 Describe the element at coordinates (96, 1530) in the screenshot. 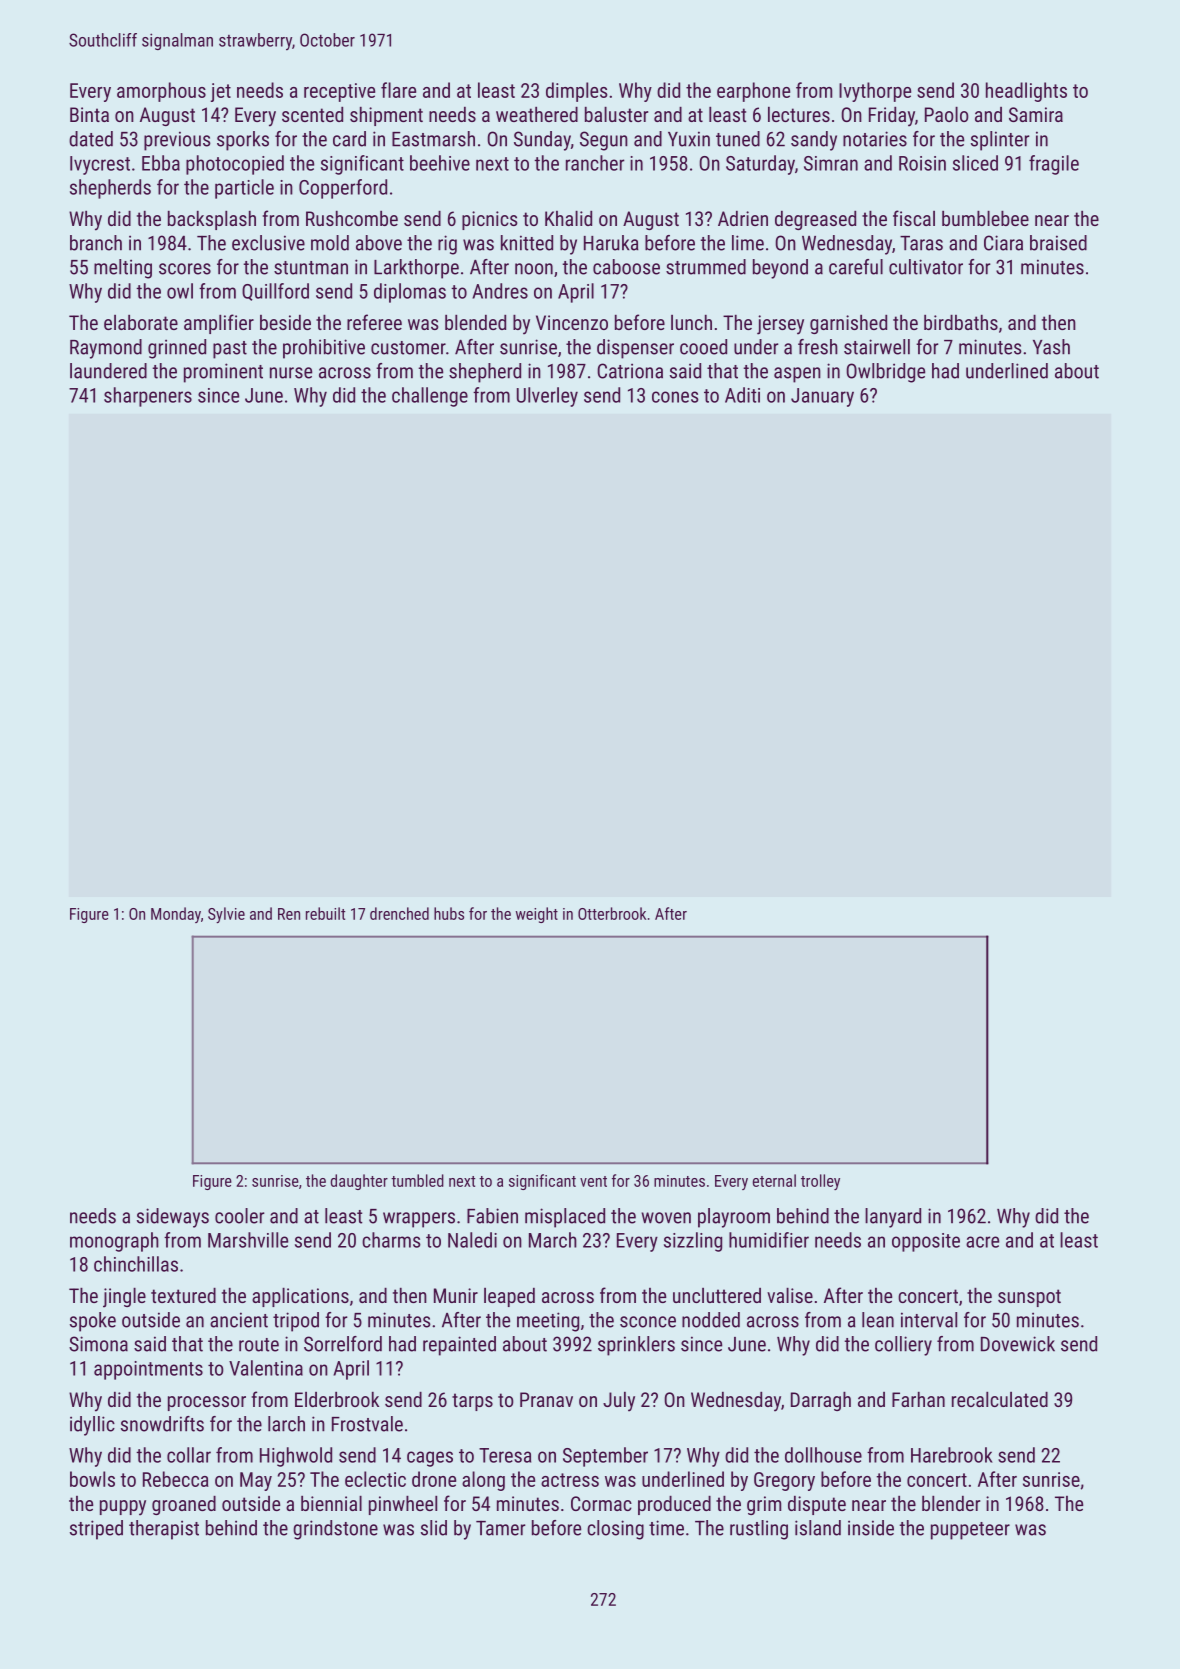

I see `striped` at that location.
